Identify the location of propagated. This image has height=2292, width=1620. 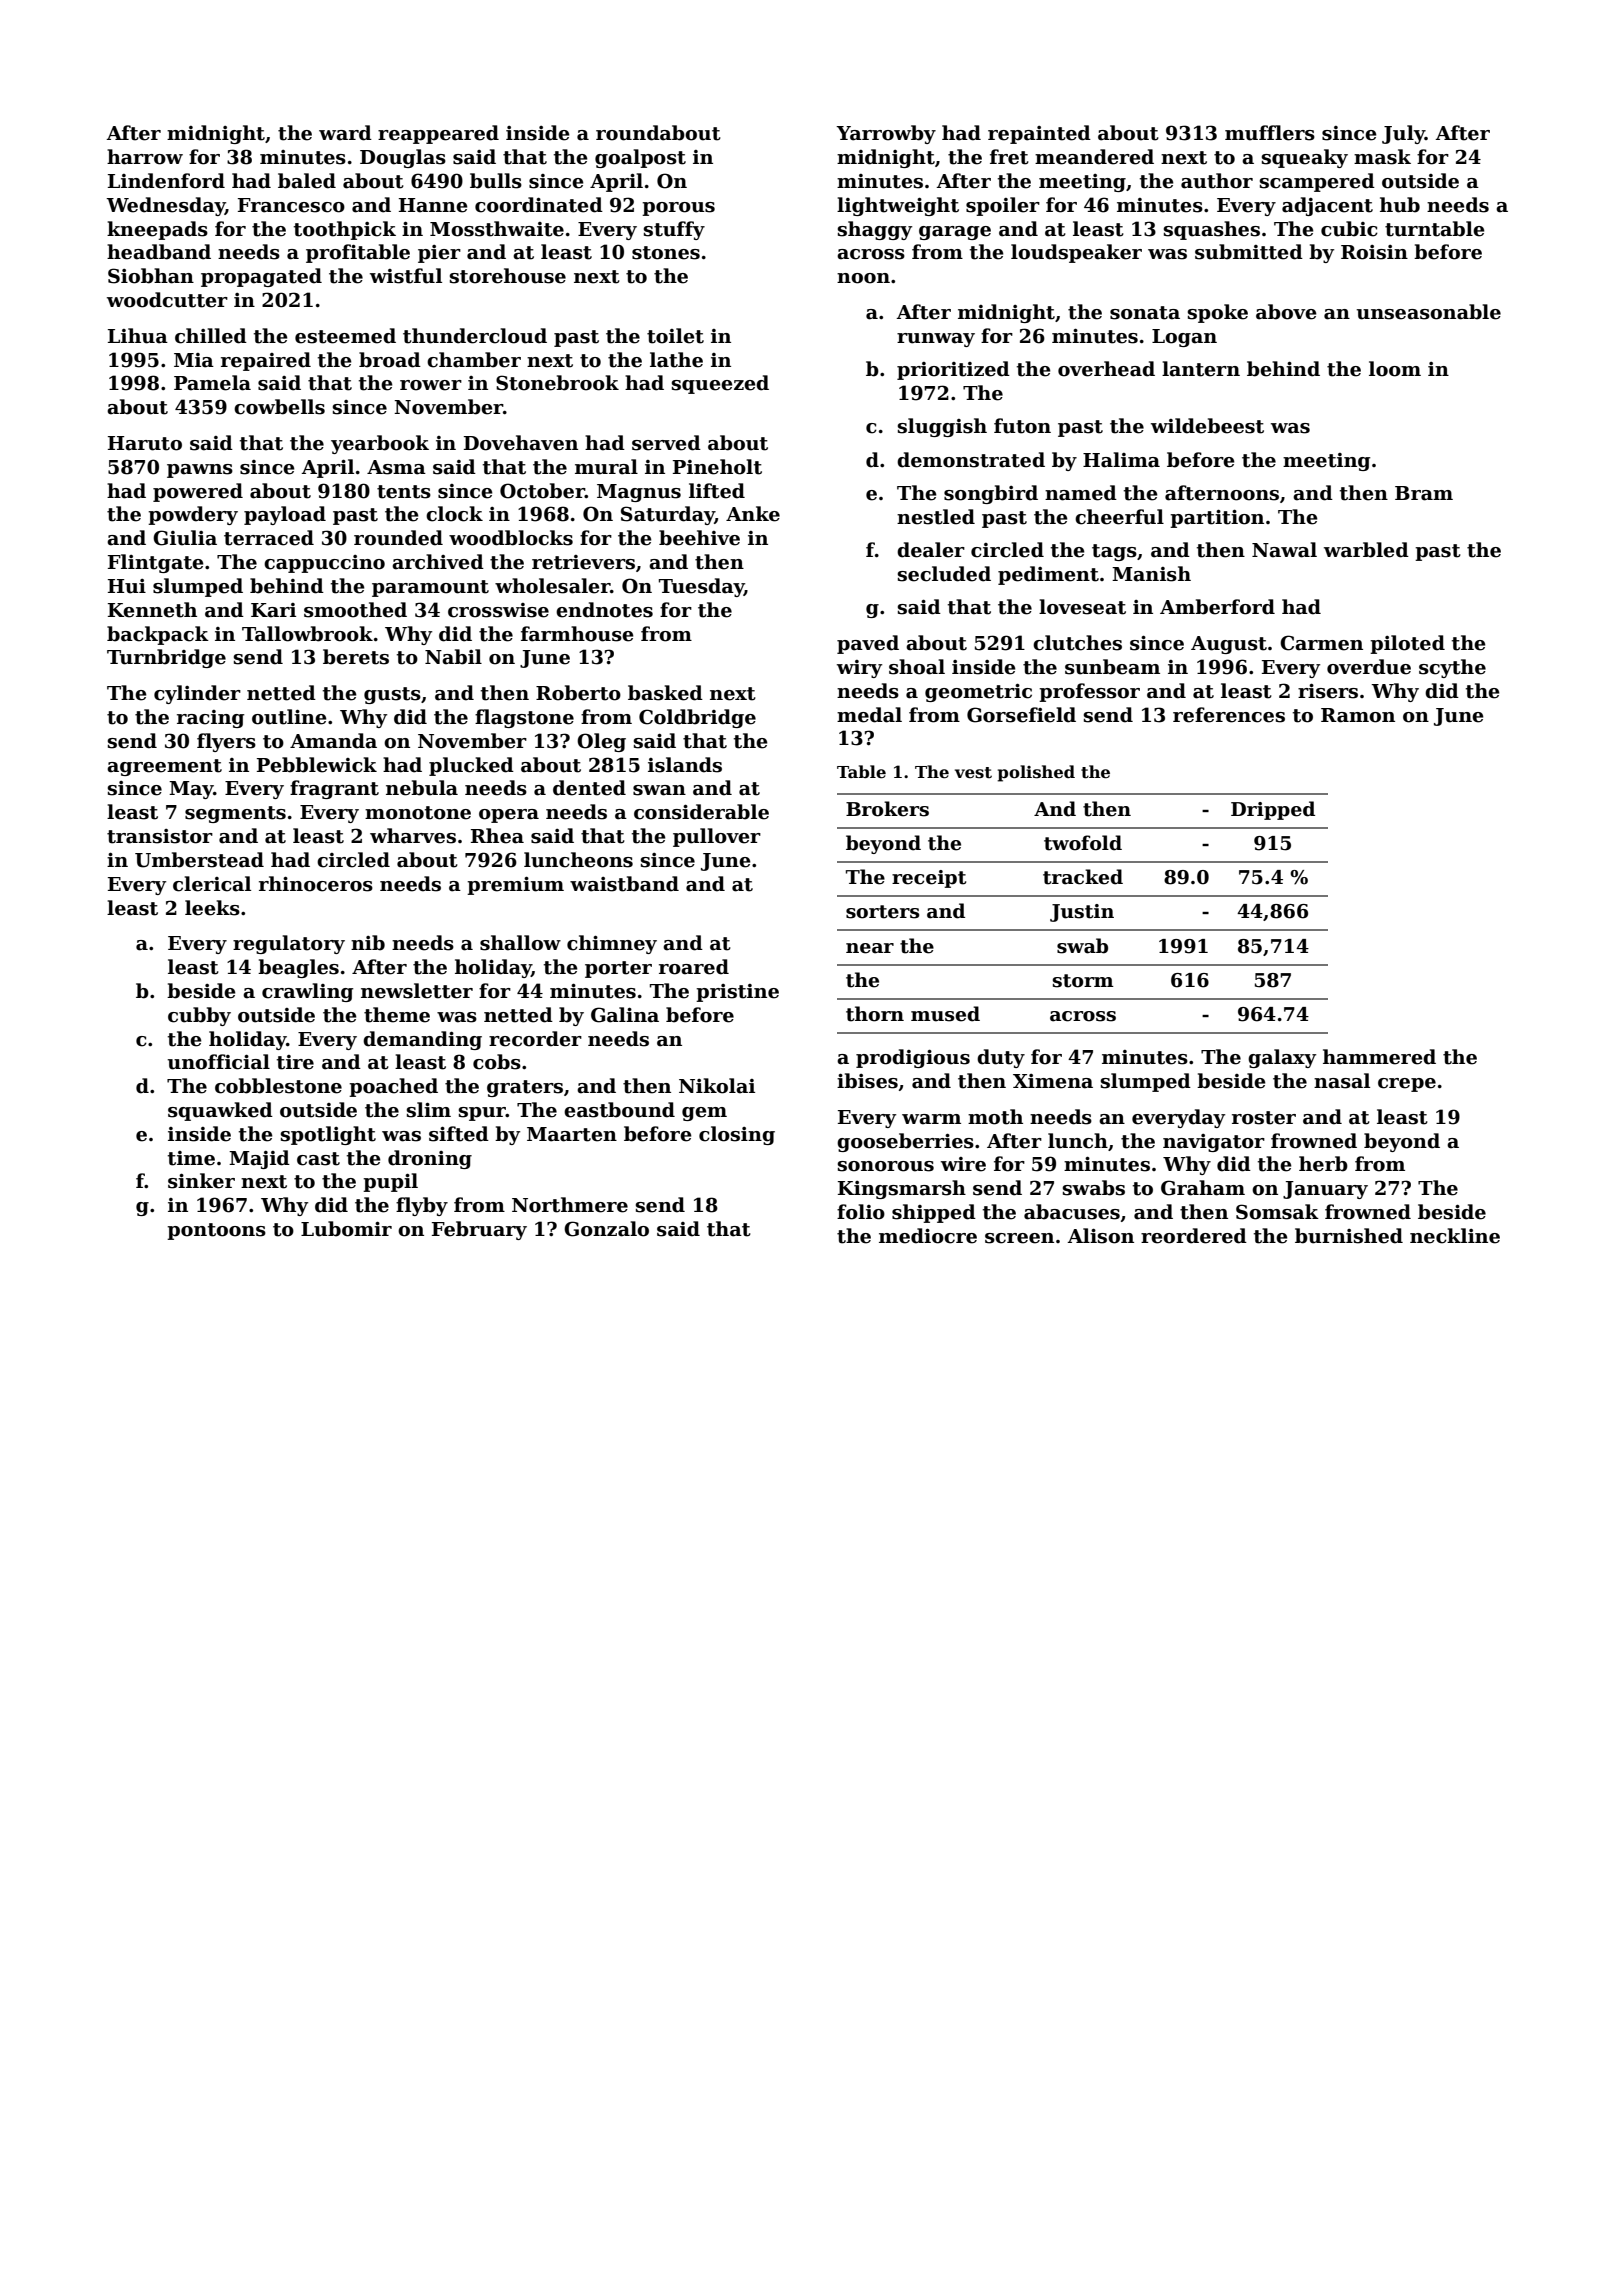
(261, 277).
